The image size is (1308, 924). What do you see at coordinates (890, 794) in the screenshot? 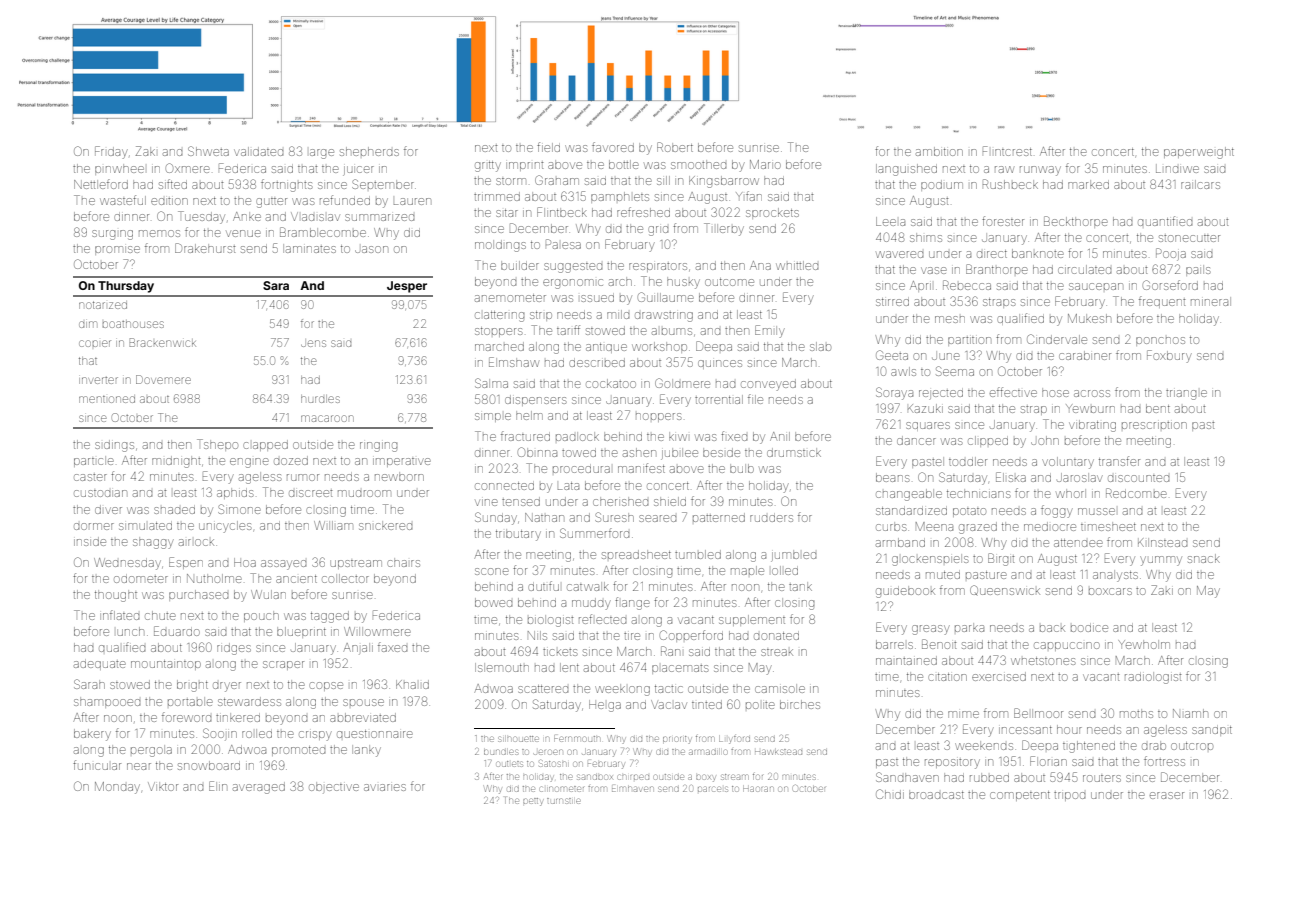
I see `Chidi` at bounding box center [890, 794].
